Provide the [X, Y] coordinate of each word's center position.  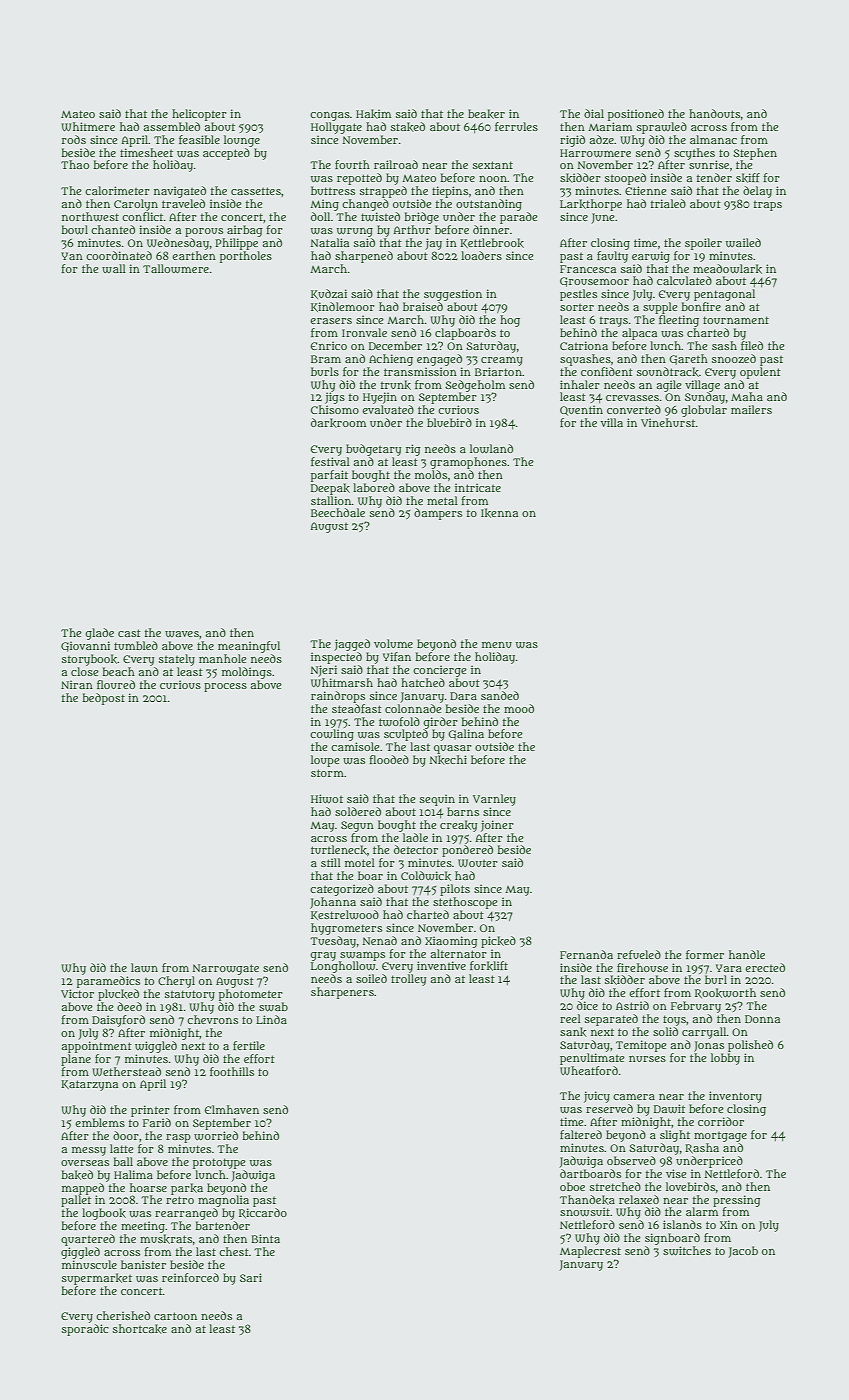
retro [180, 1200]
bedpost [103, 699]
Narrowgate [226, 969]
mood [519, 708]
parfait [329, 476]
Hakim [373, 114]
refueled [639, 954]
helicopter [199, 115]
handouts [714, 113]
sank [573, 1032]
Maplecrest [590, 1252]
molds [431, 474]
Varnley [494, 800]
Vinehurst [668, 422]
